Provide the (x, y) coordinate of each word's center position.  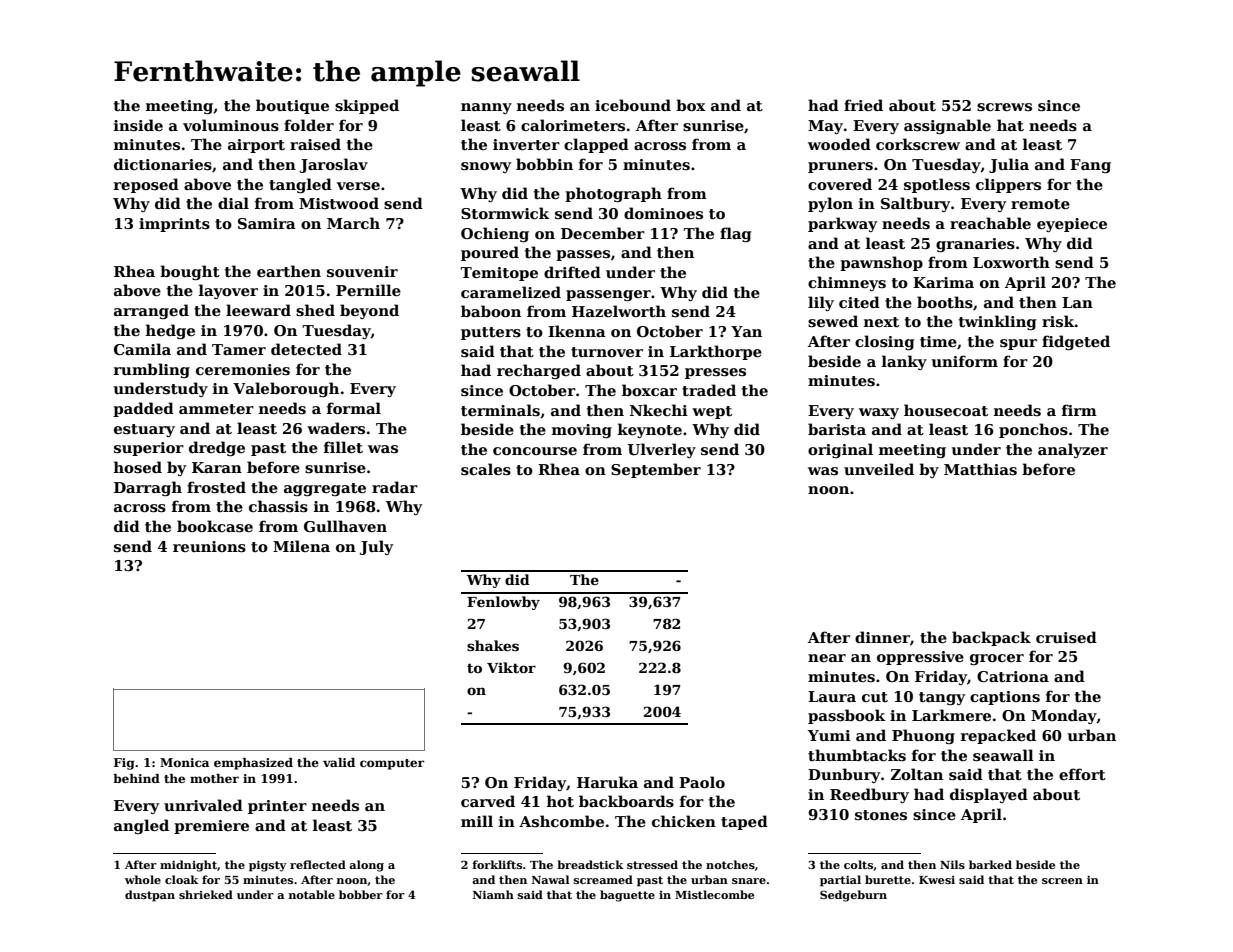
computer (392, 764)
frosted (216, 487)
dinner (882, 637)
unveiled (879, 469)
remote (1040, 204)
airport (256, 146)
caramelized (511, 292)
